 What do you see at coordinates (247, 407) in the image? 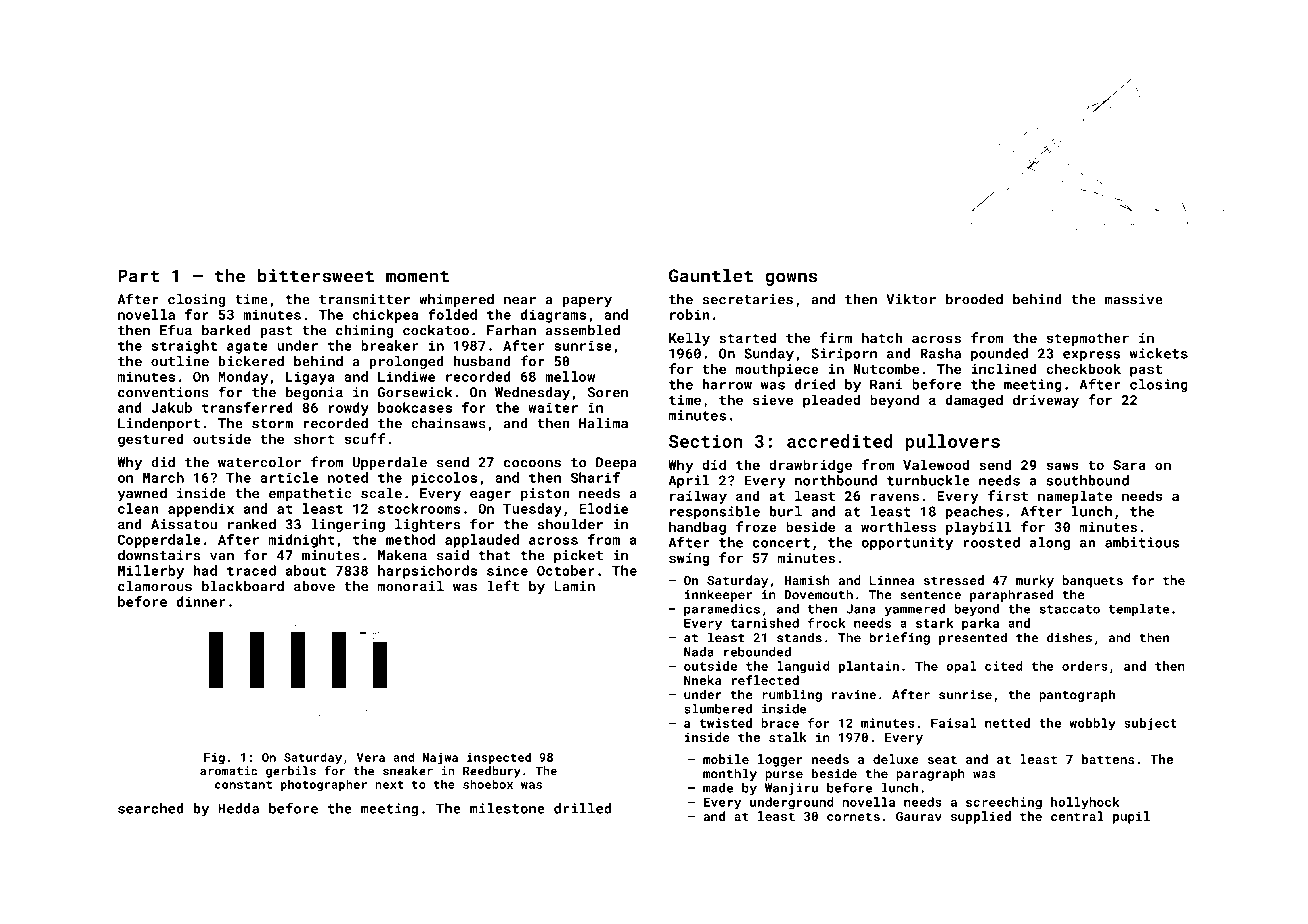
I see `transferred` at bounding box center [247, 407].
